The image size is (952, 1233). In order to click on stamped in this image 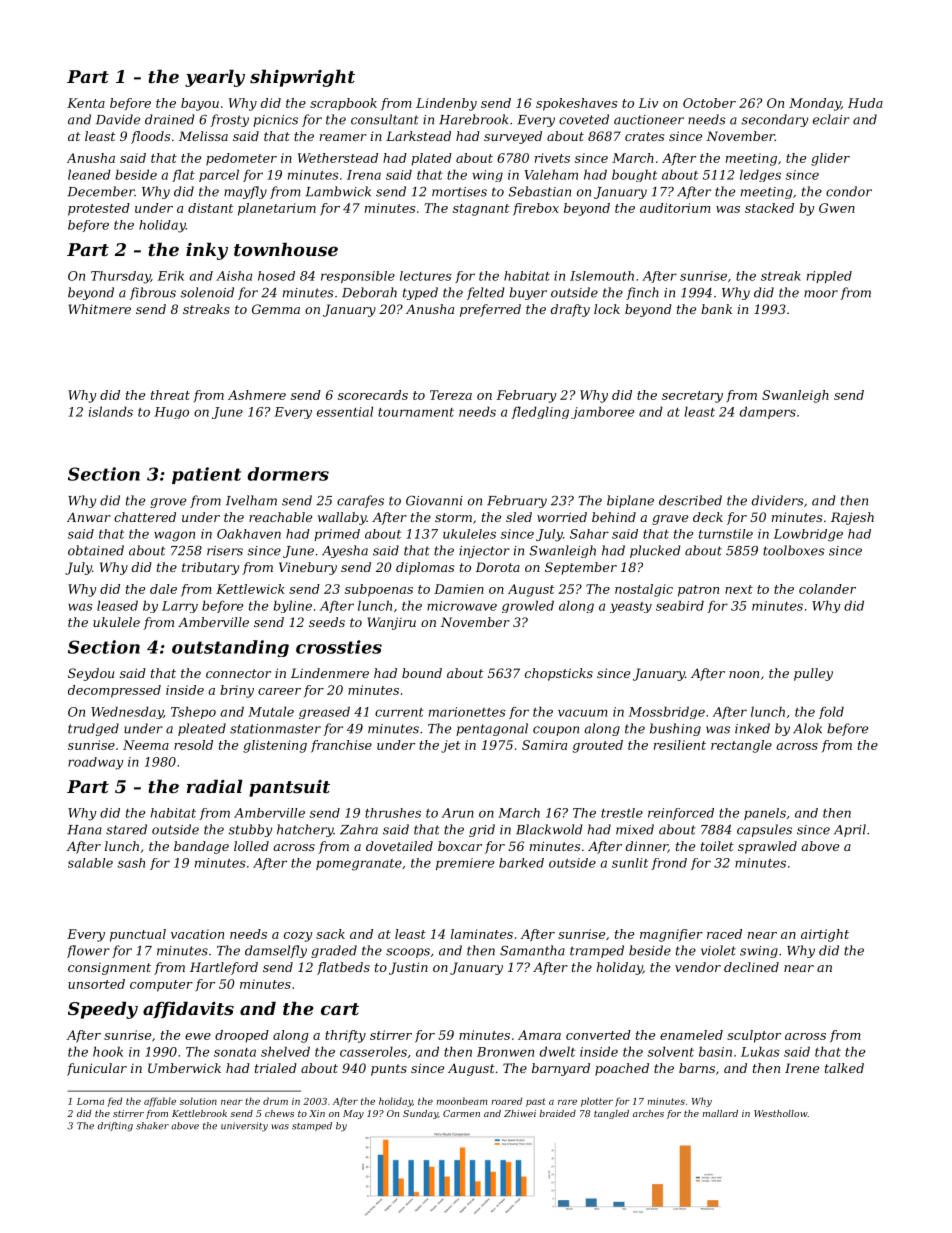, I will do `click(312, 1126)`.
